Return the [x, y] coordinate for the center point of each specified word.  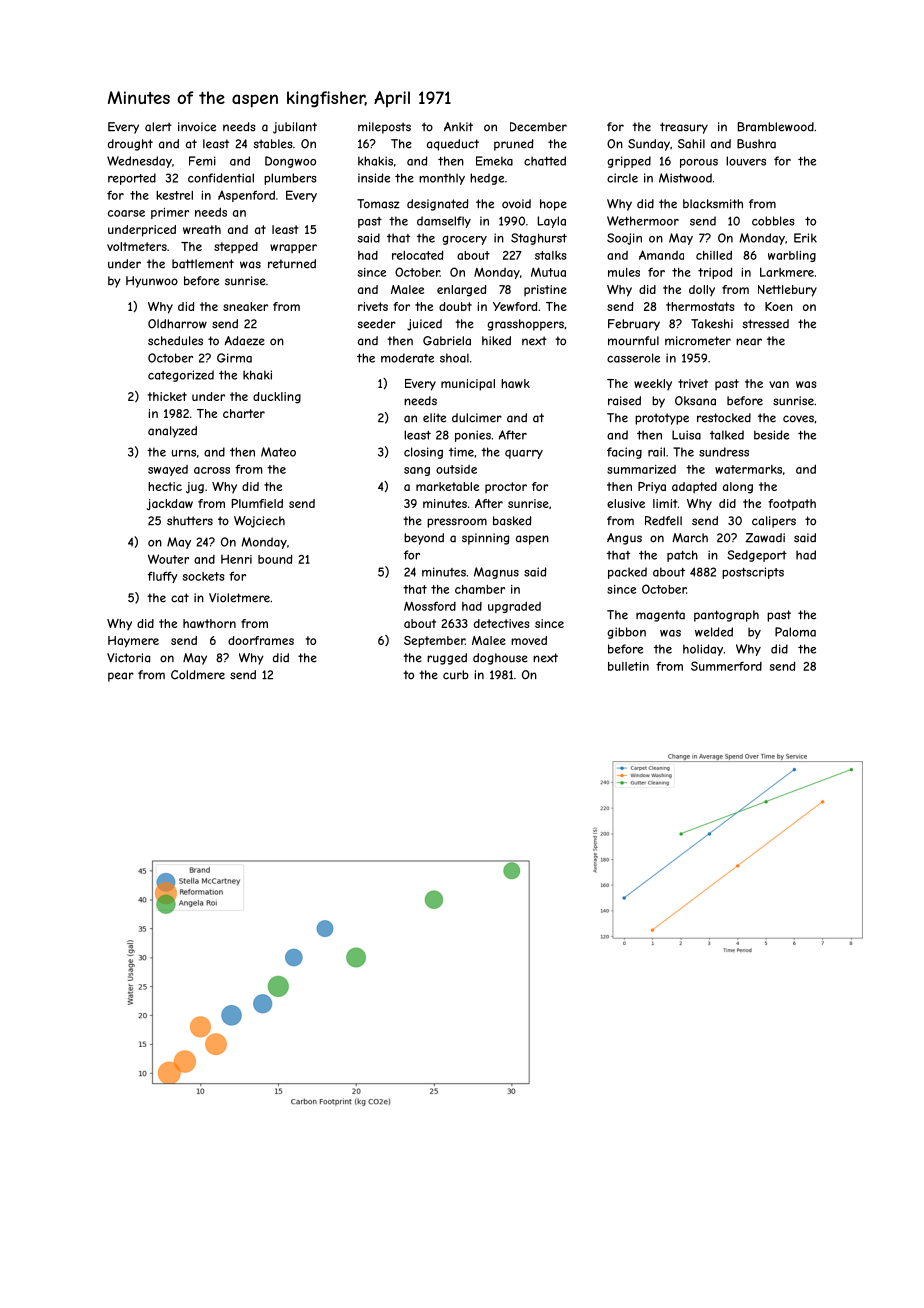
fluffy [163, 577]
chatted [545, 161]
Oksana [695, 401]
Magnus [496, 573]
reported [132, 179]
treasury [684, 128]
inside [374, 178]
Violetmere [239, 598]
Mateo [278, 452]
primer [170, 213]
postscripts [753, 573]
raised [624, 401]
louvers [746, 161]
